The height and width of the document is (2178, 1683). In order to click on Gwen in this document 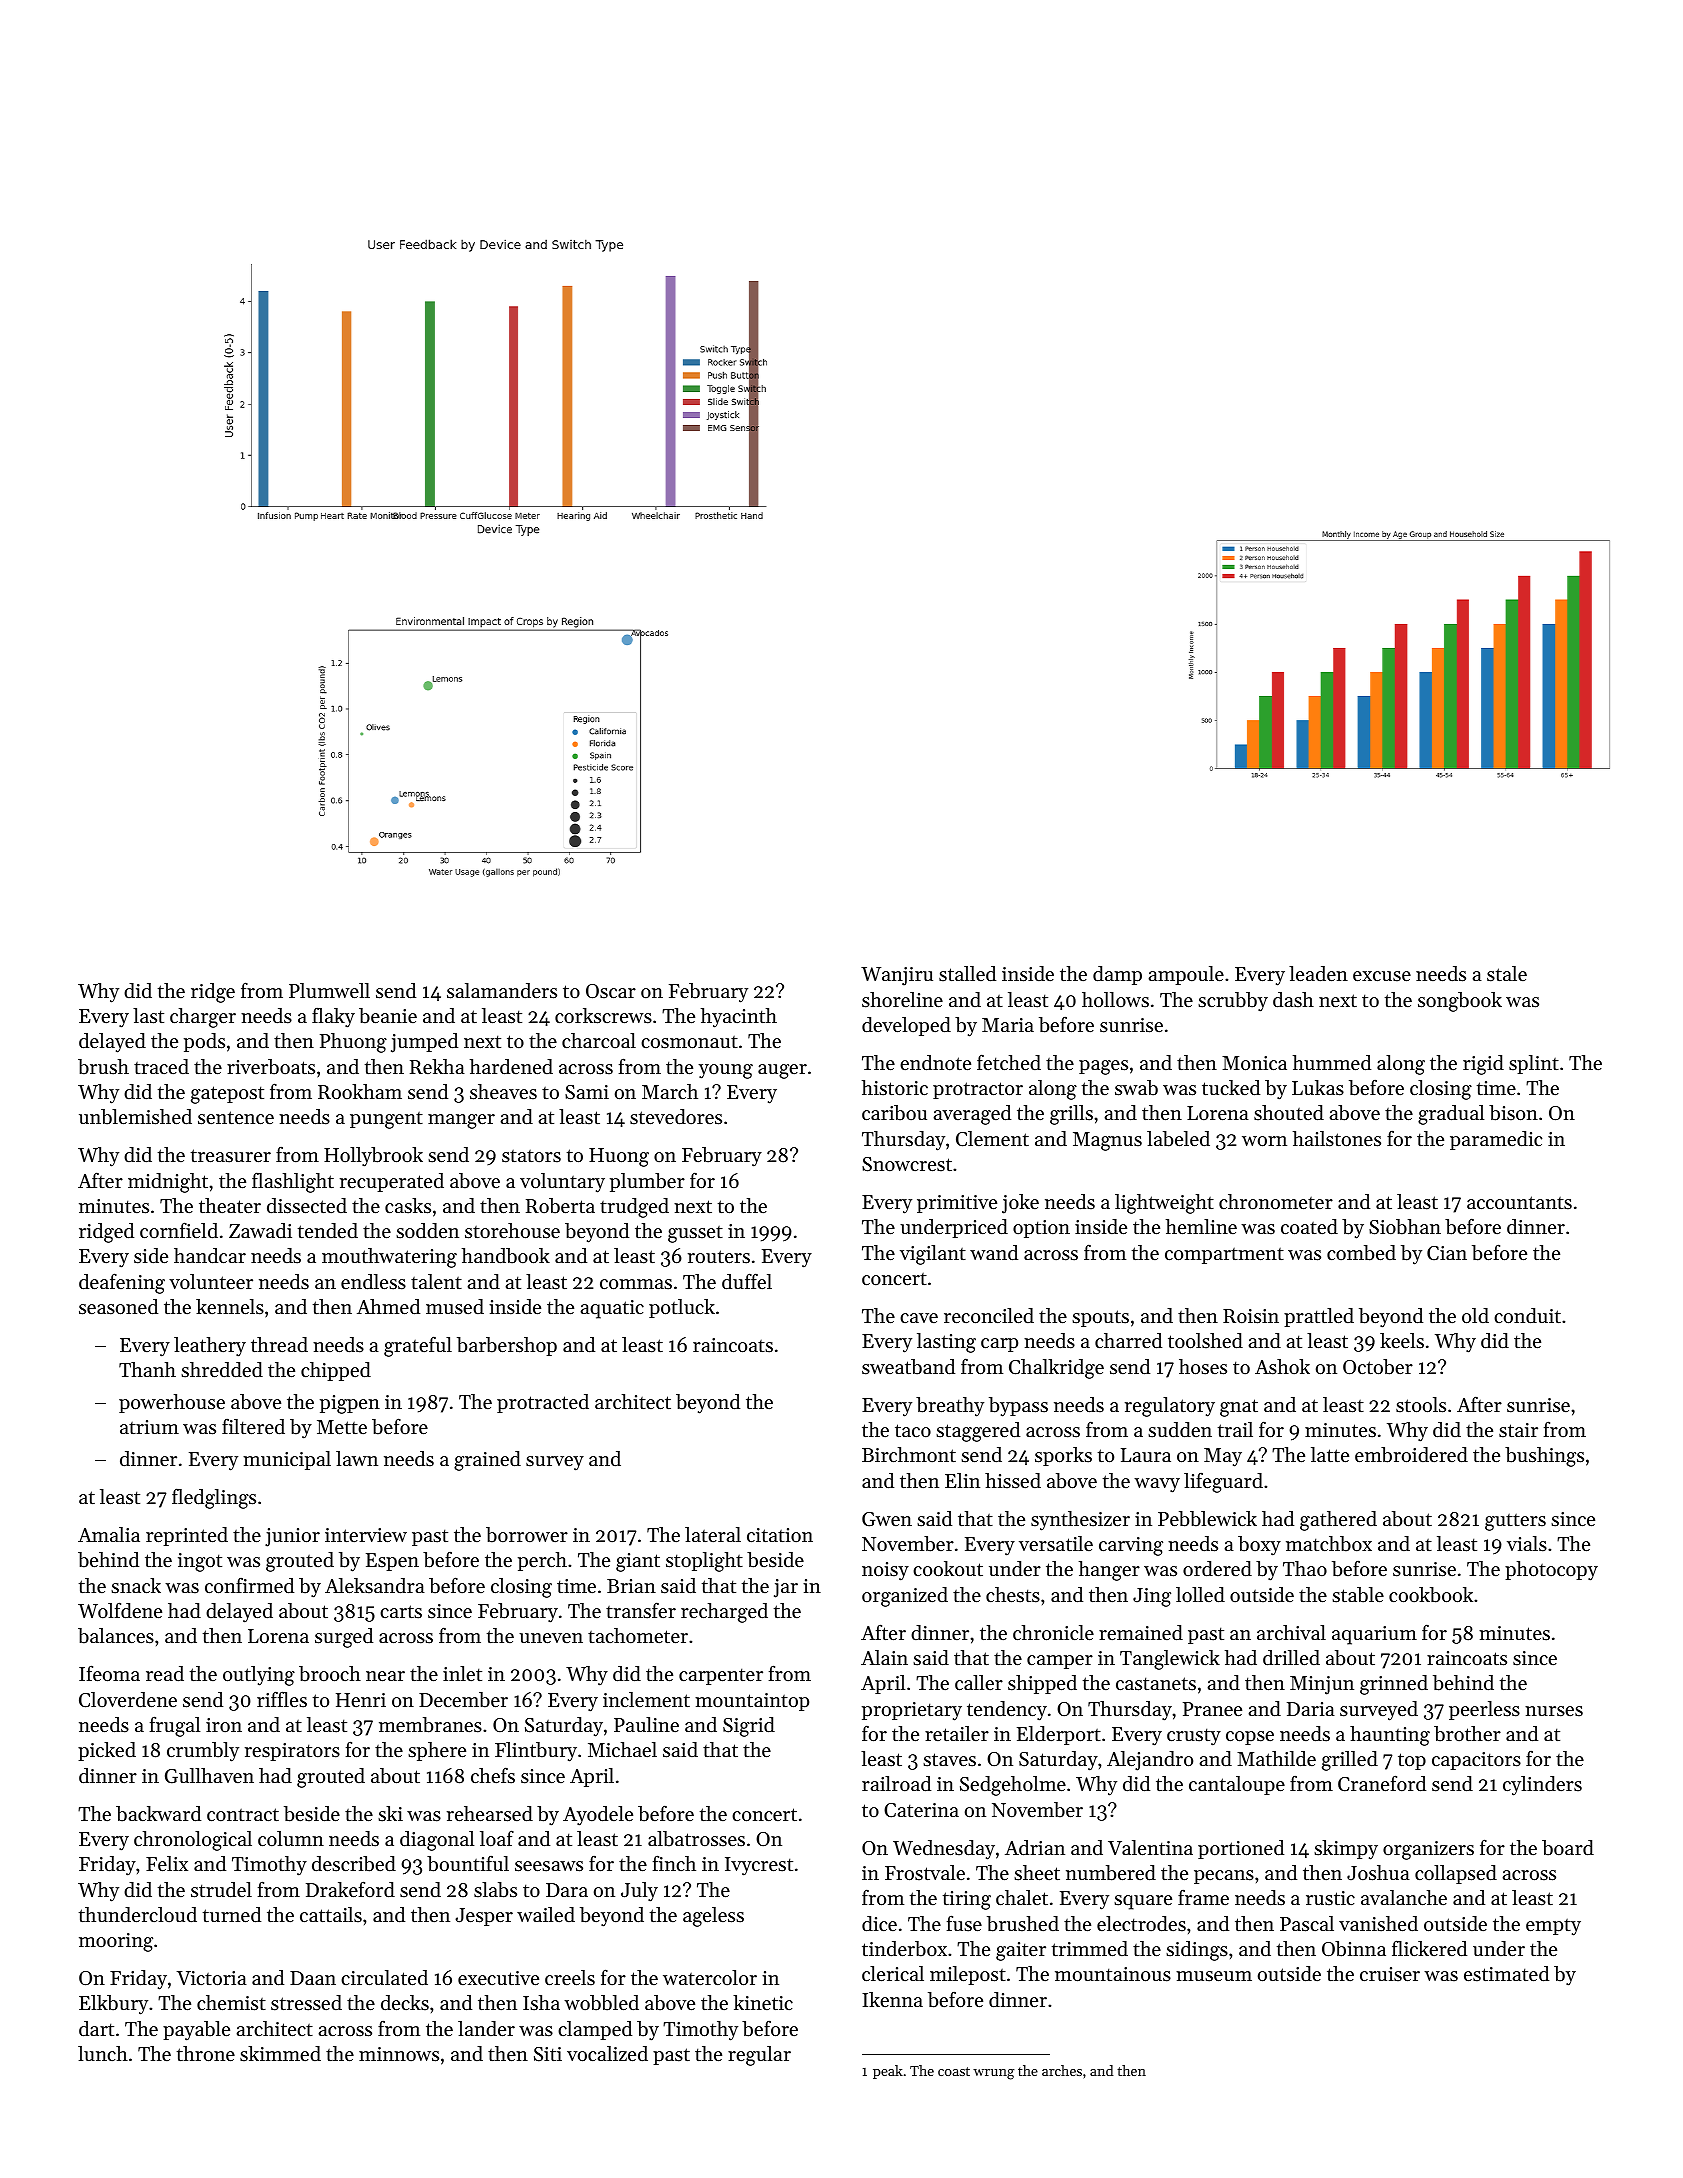, I will do `click(887, 1519)`.
